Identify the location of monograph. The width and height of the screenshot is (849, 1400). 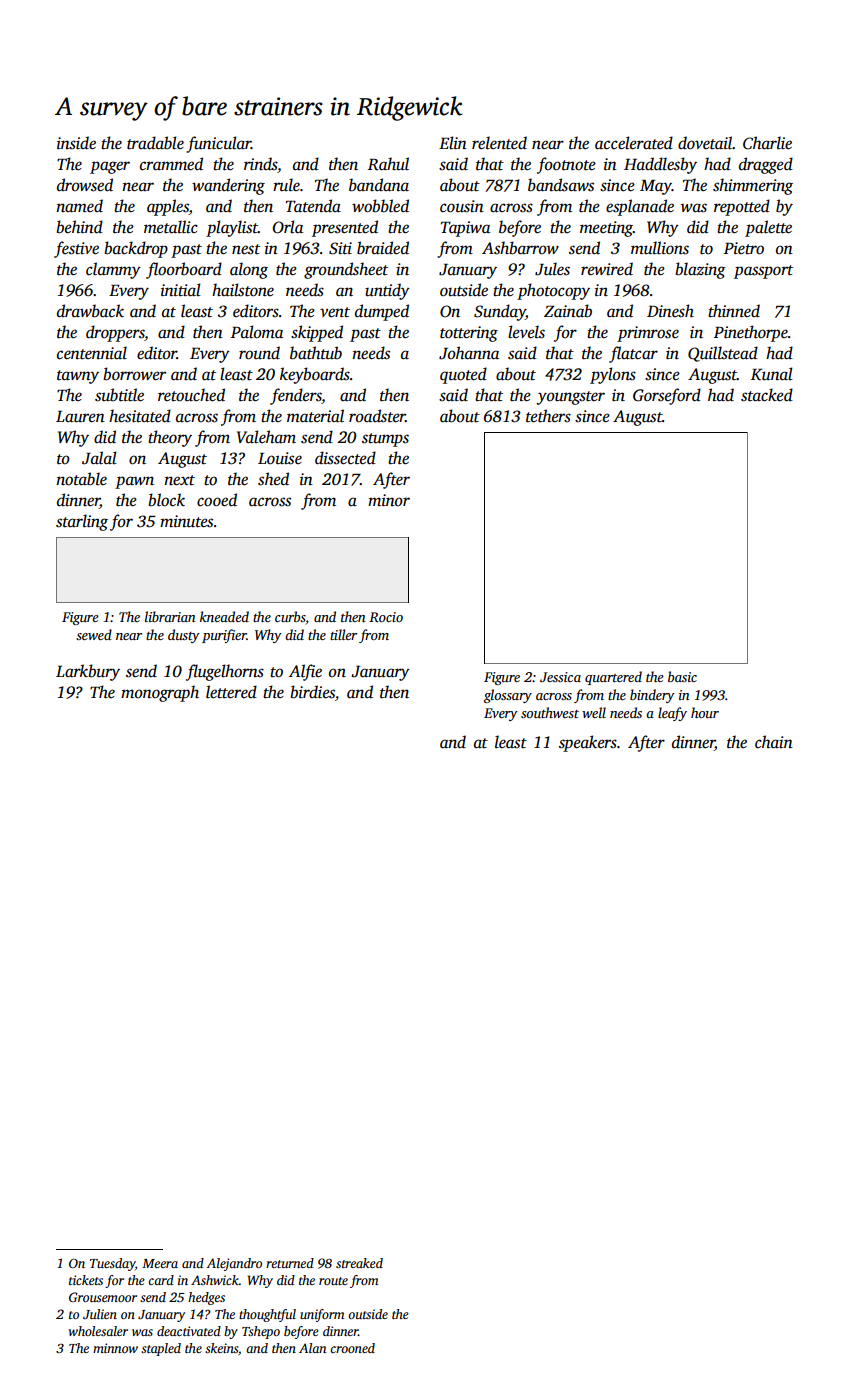
(160, 693).
